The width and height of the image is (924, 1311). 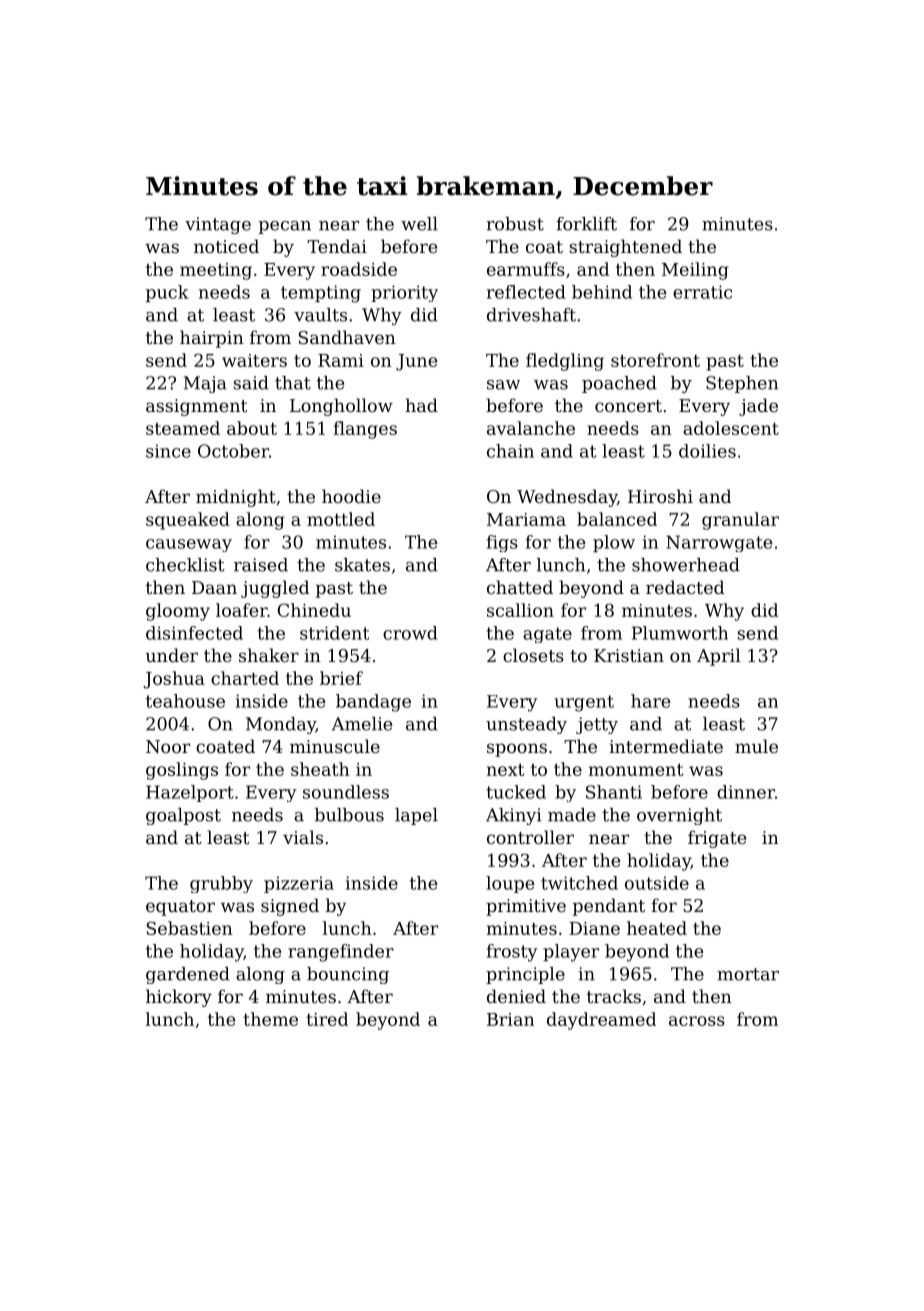 What do you see at coordinates (285, 227) in the image?
I see `pecan` at bounding box center [285, 227].
